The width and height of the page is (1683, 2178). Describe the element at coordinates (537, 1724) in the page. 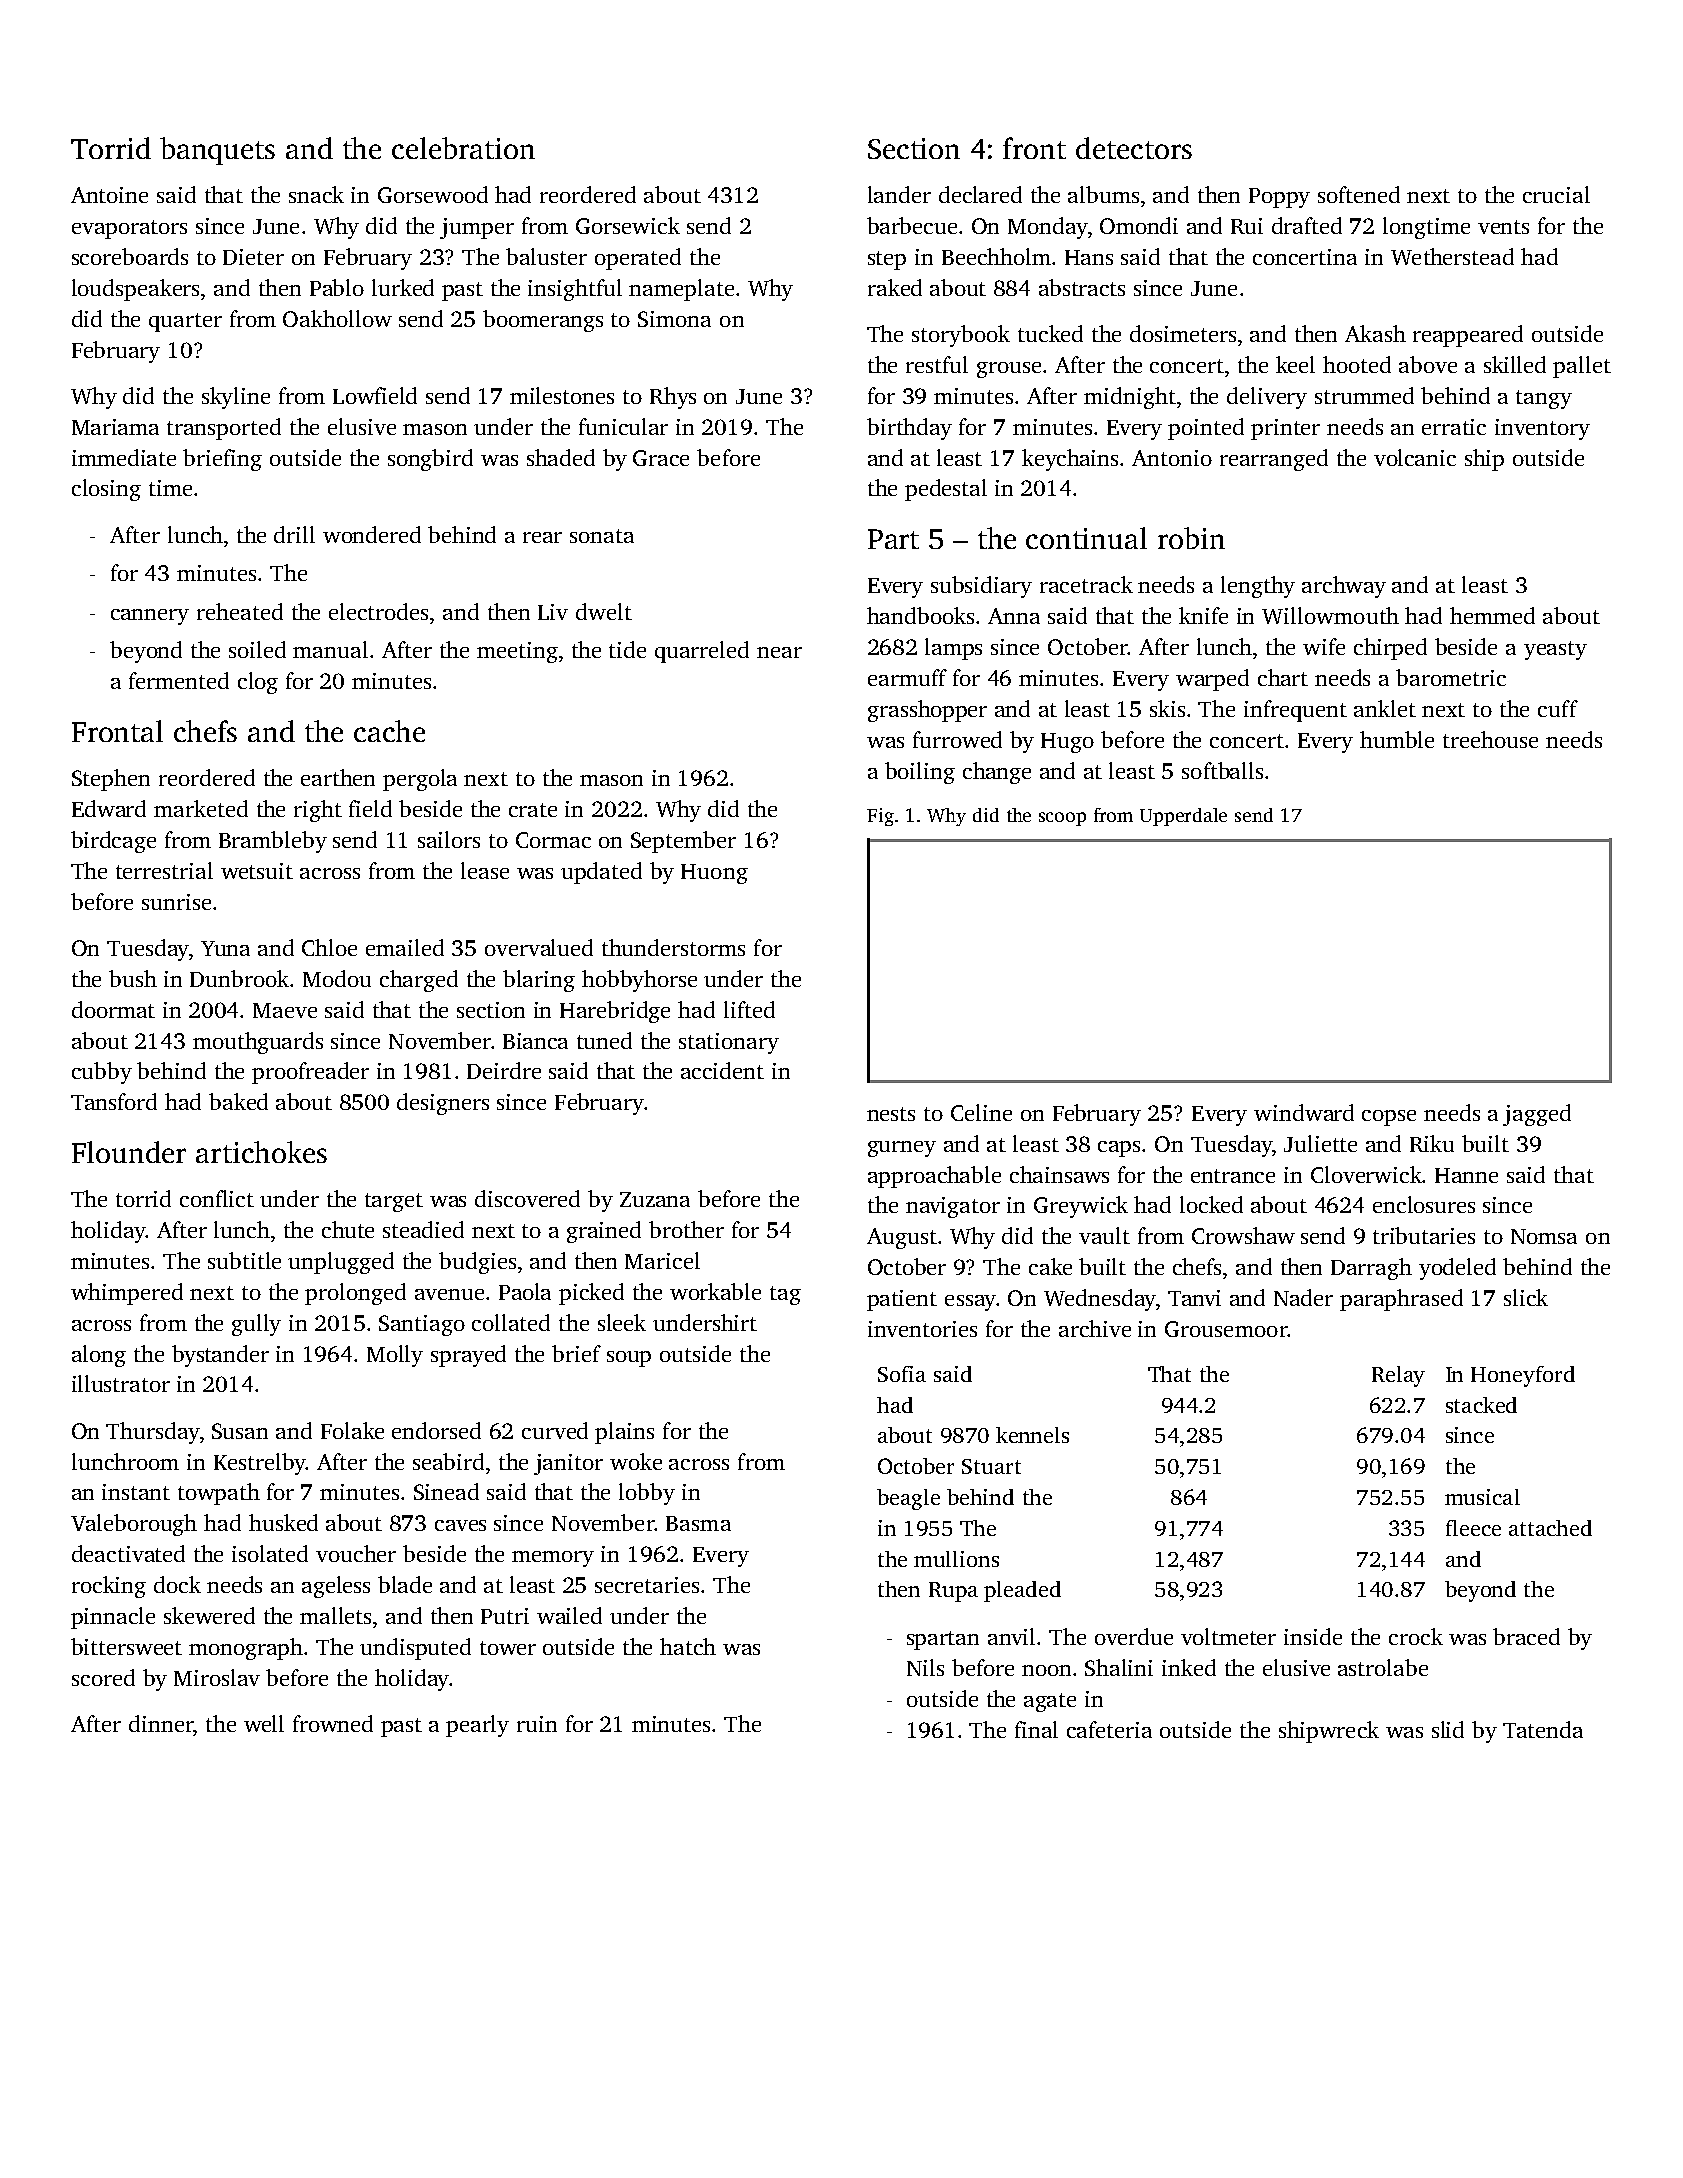

I see `ruin` at that location.
